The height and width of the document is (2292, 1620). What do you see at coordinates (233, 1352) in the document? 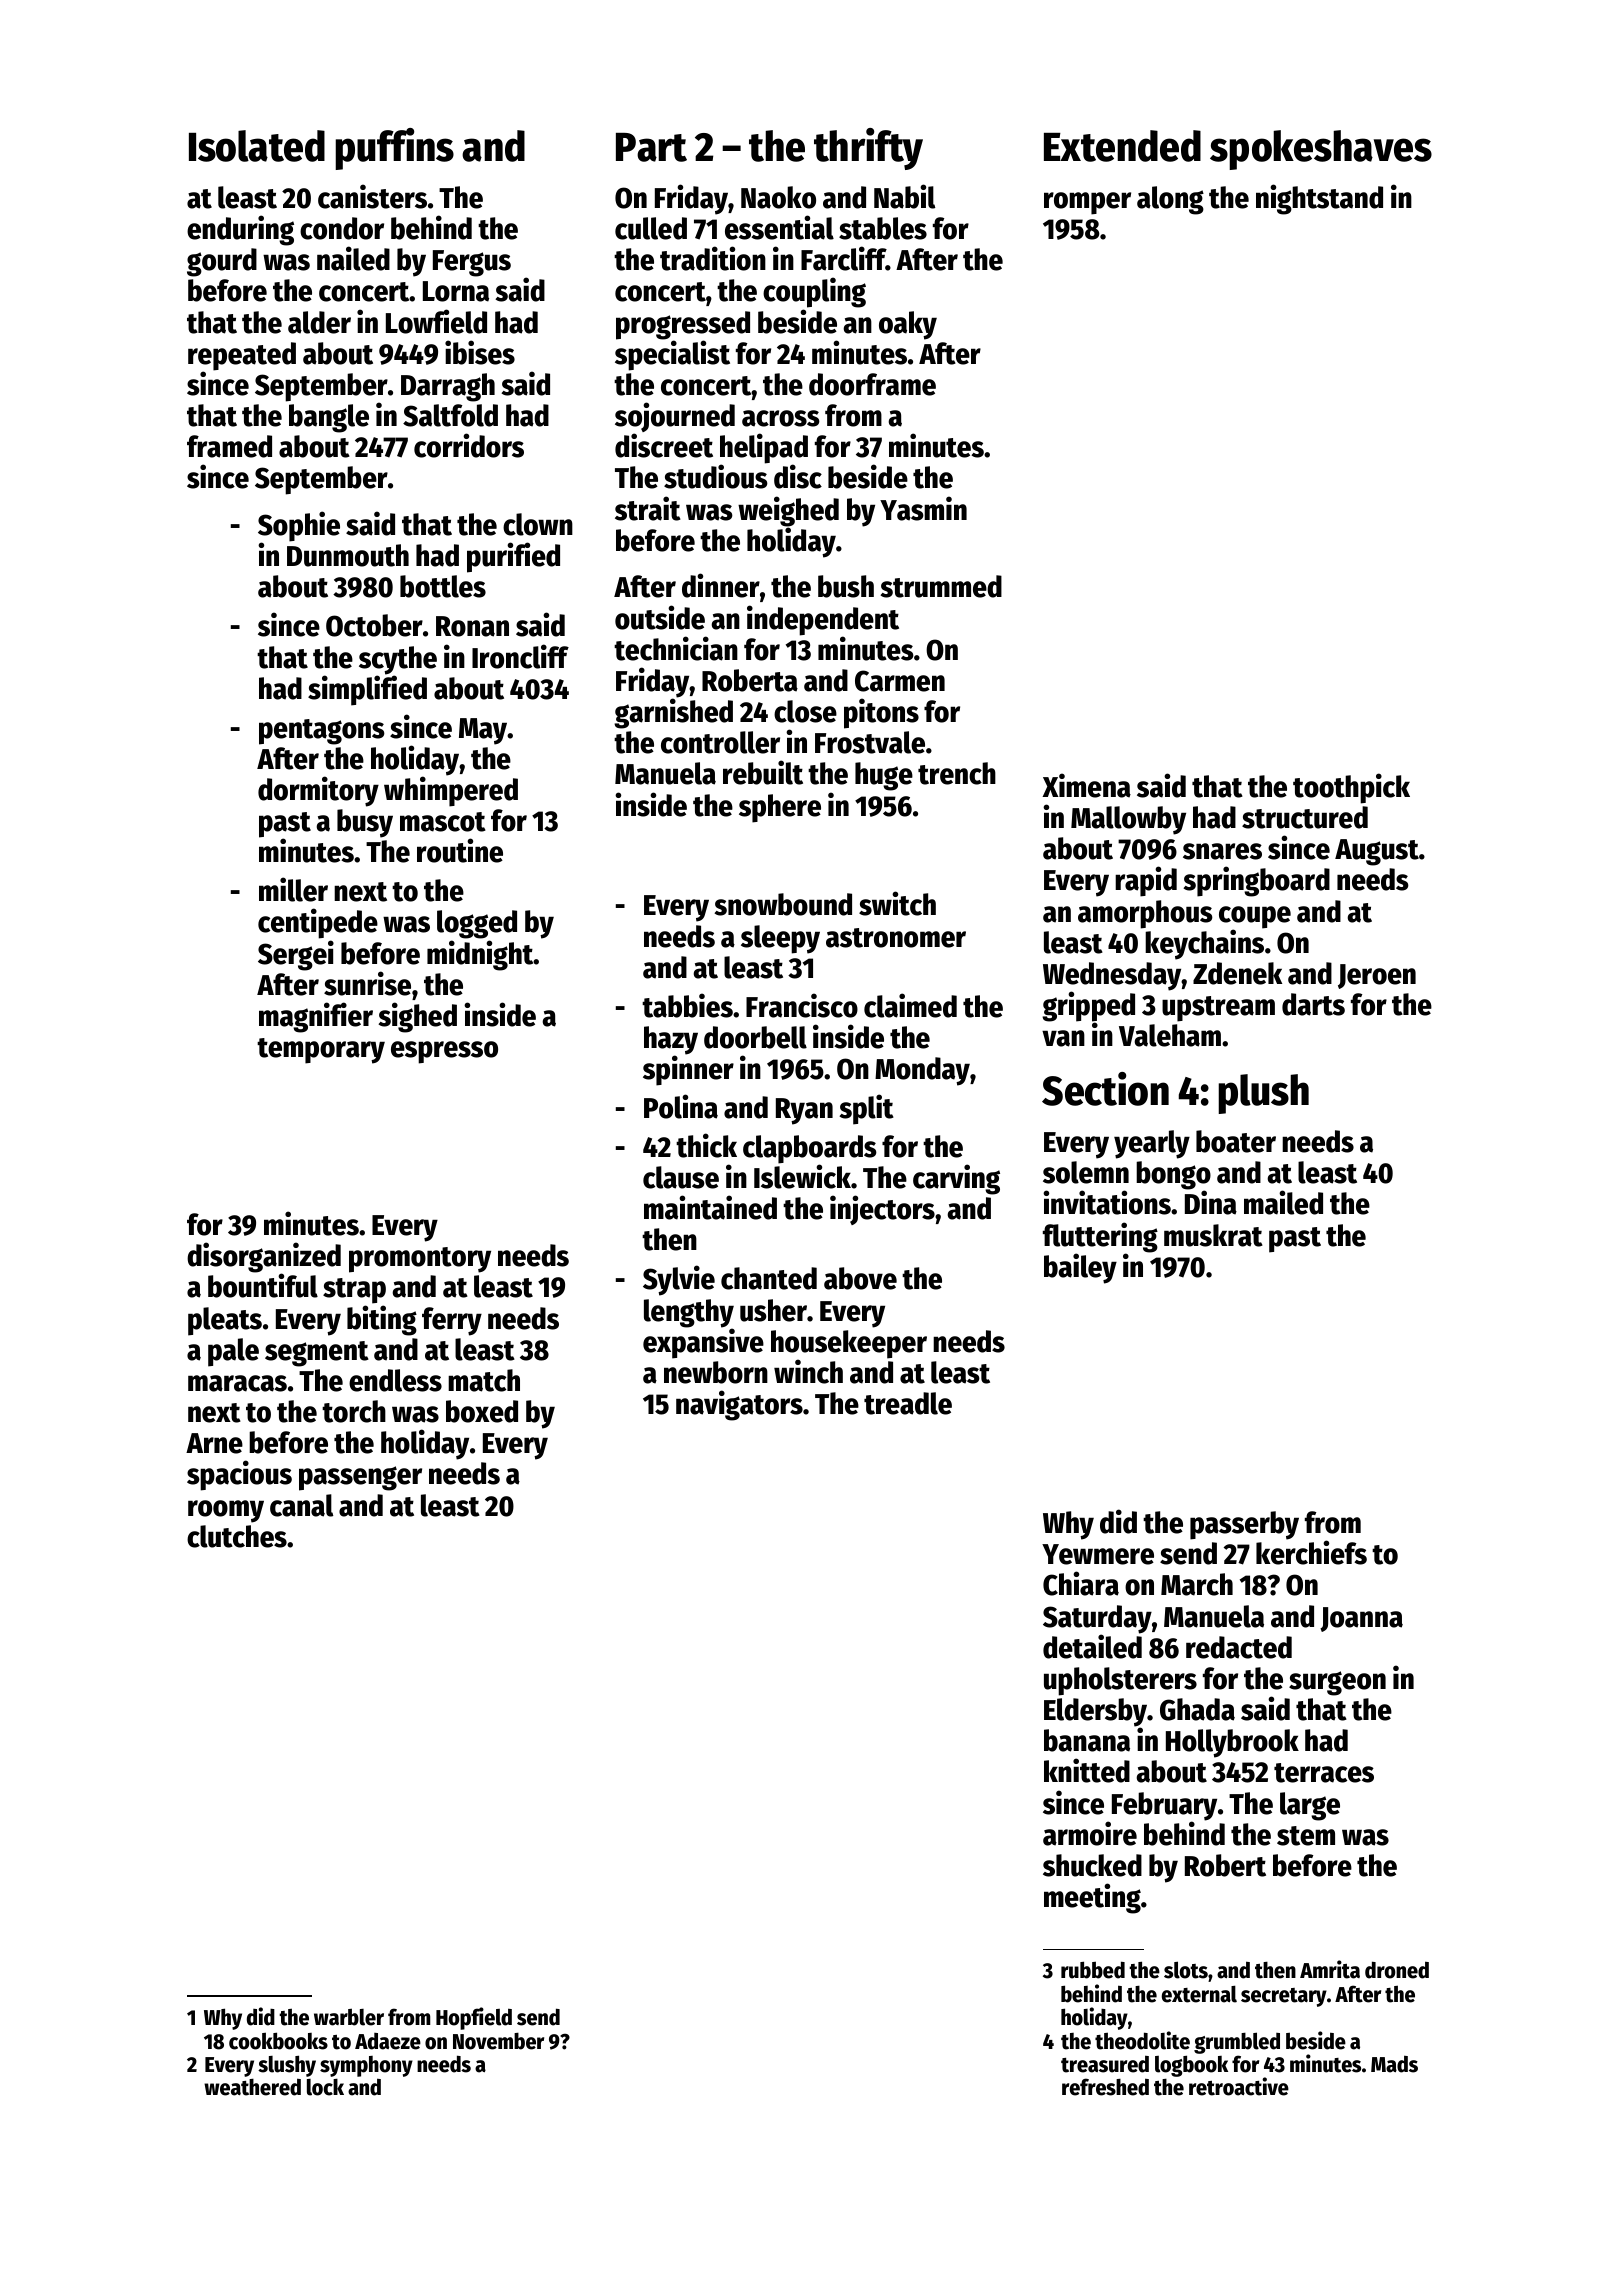
I see `pale` at bounding box center [233, 1352].
